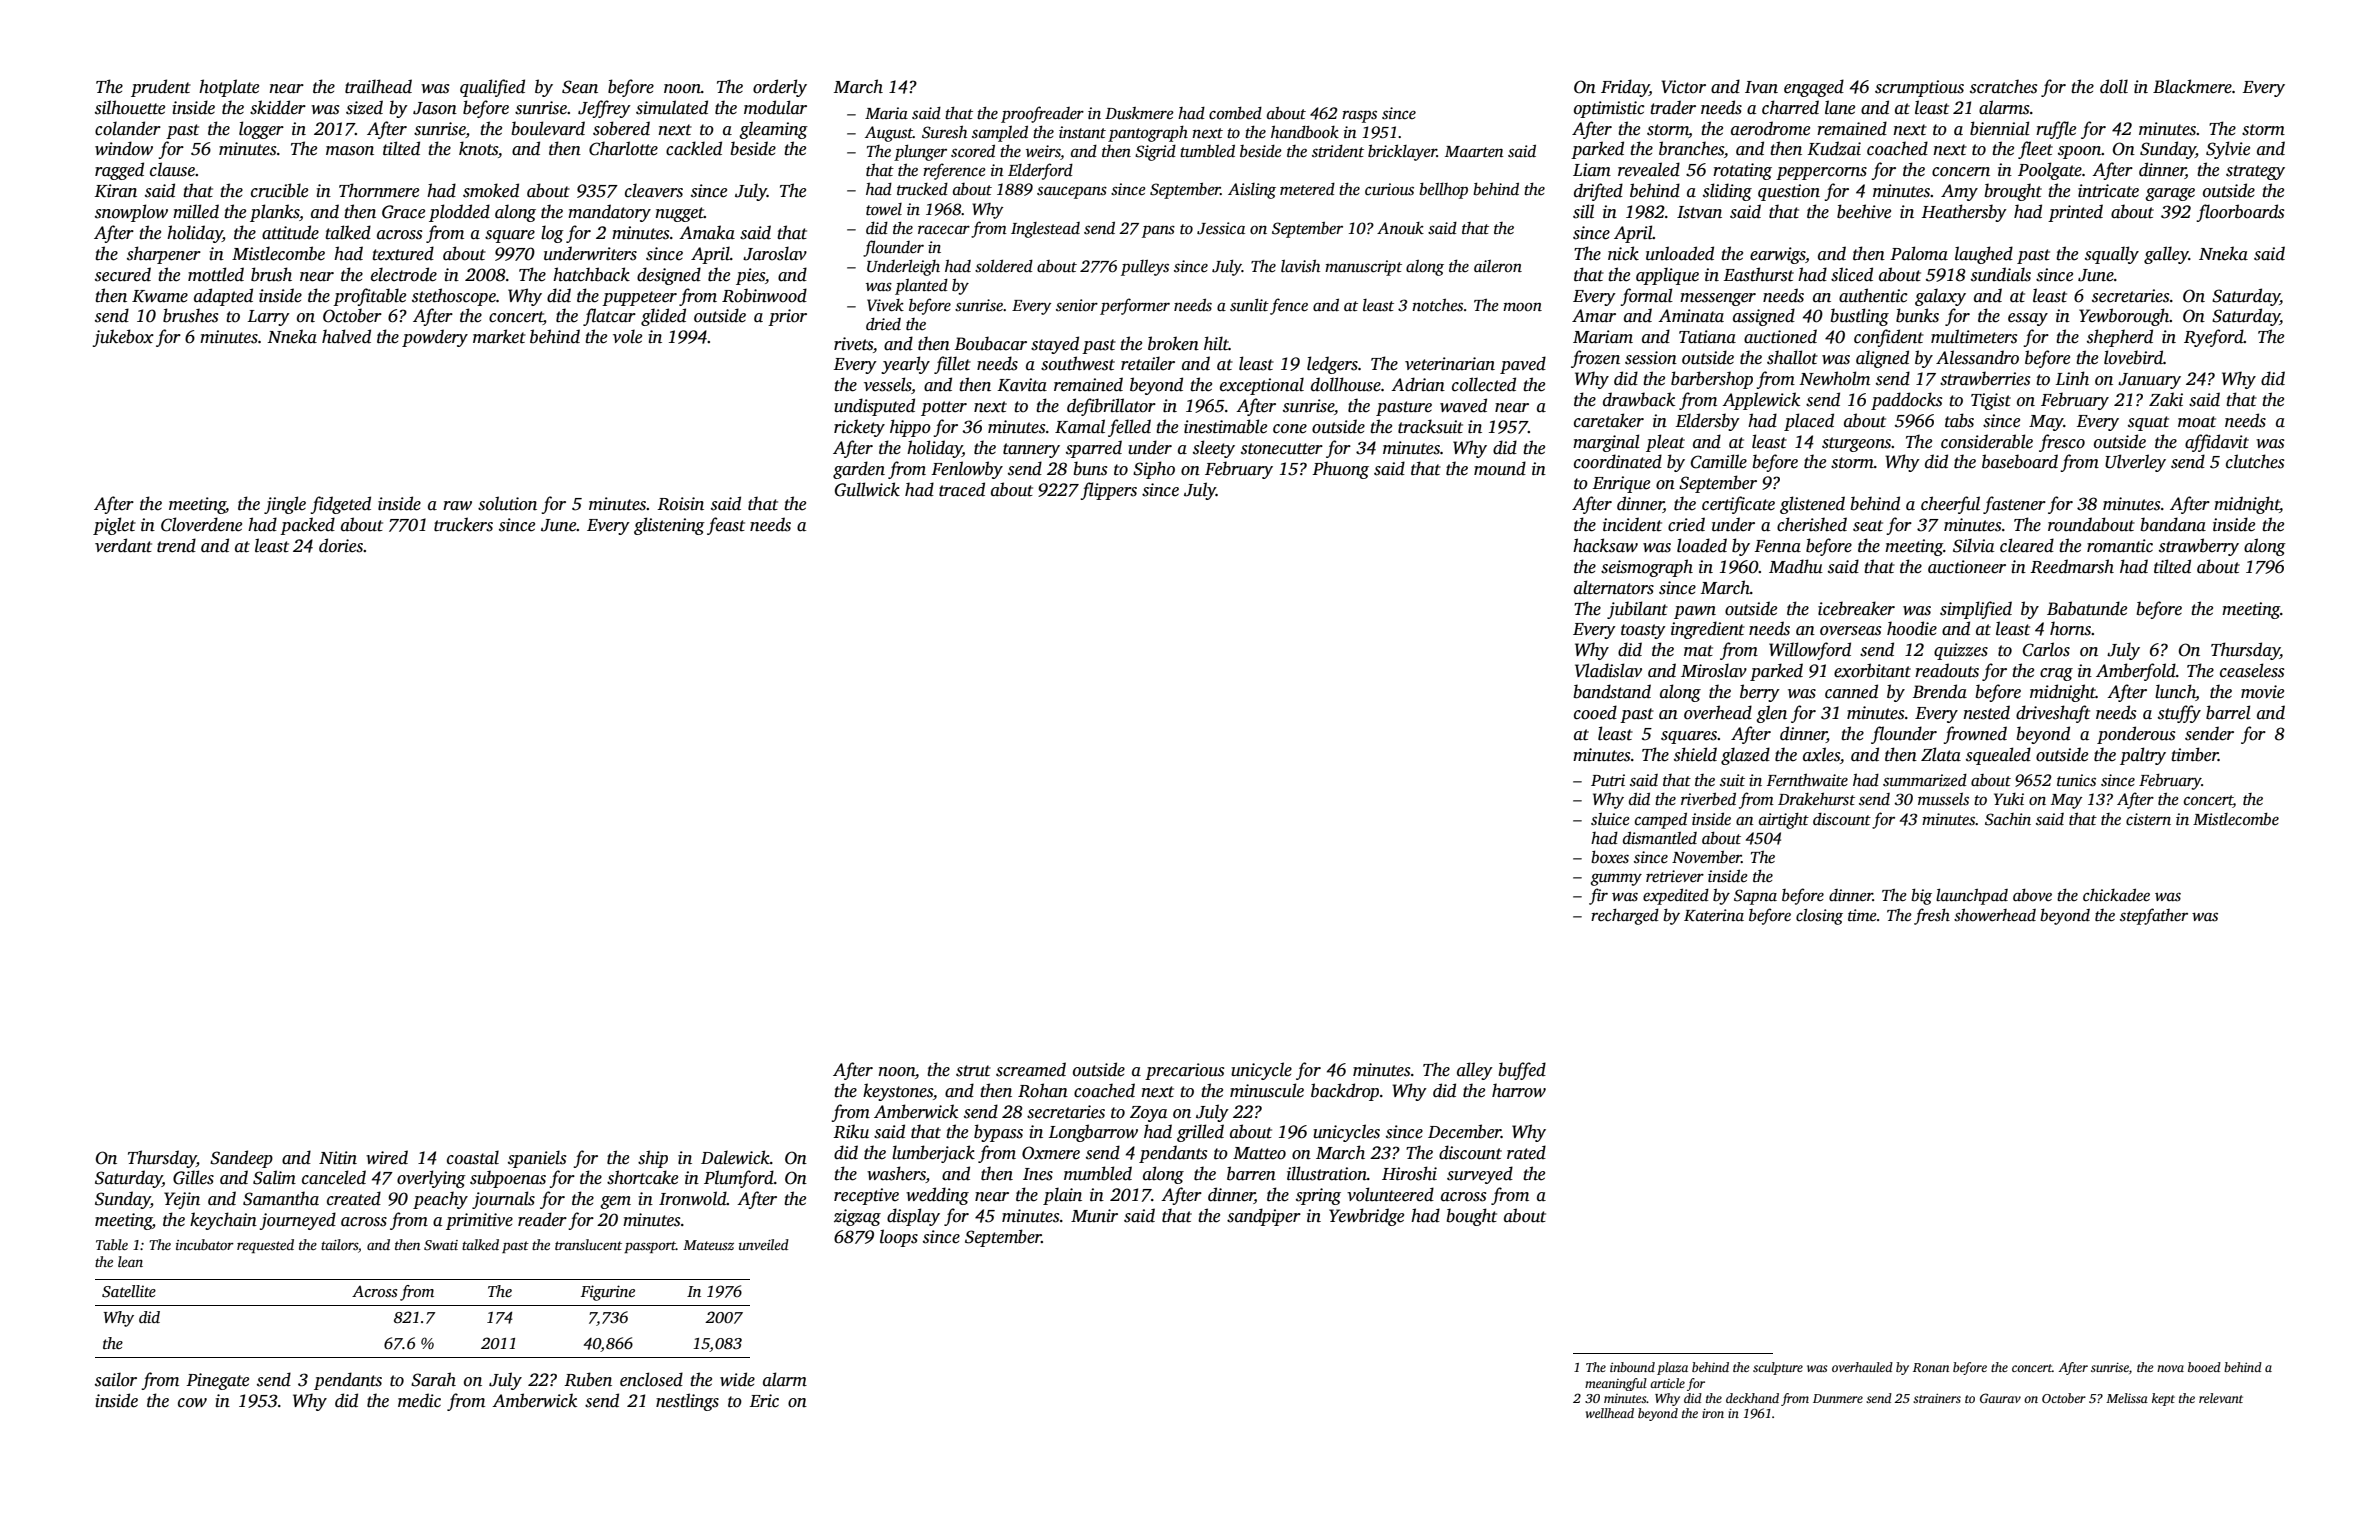  I want to click on minuscule, so click(1267, 1090).
